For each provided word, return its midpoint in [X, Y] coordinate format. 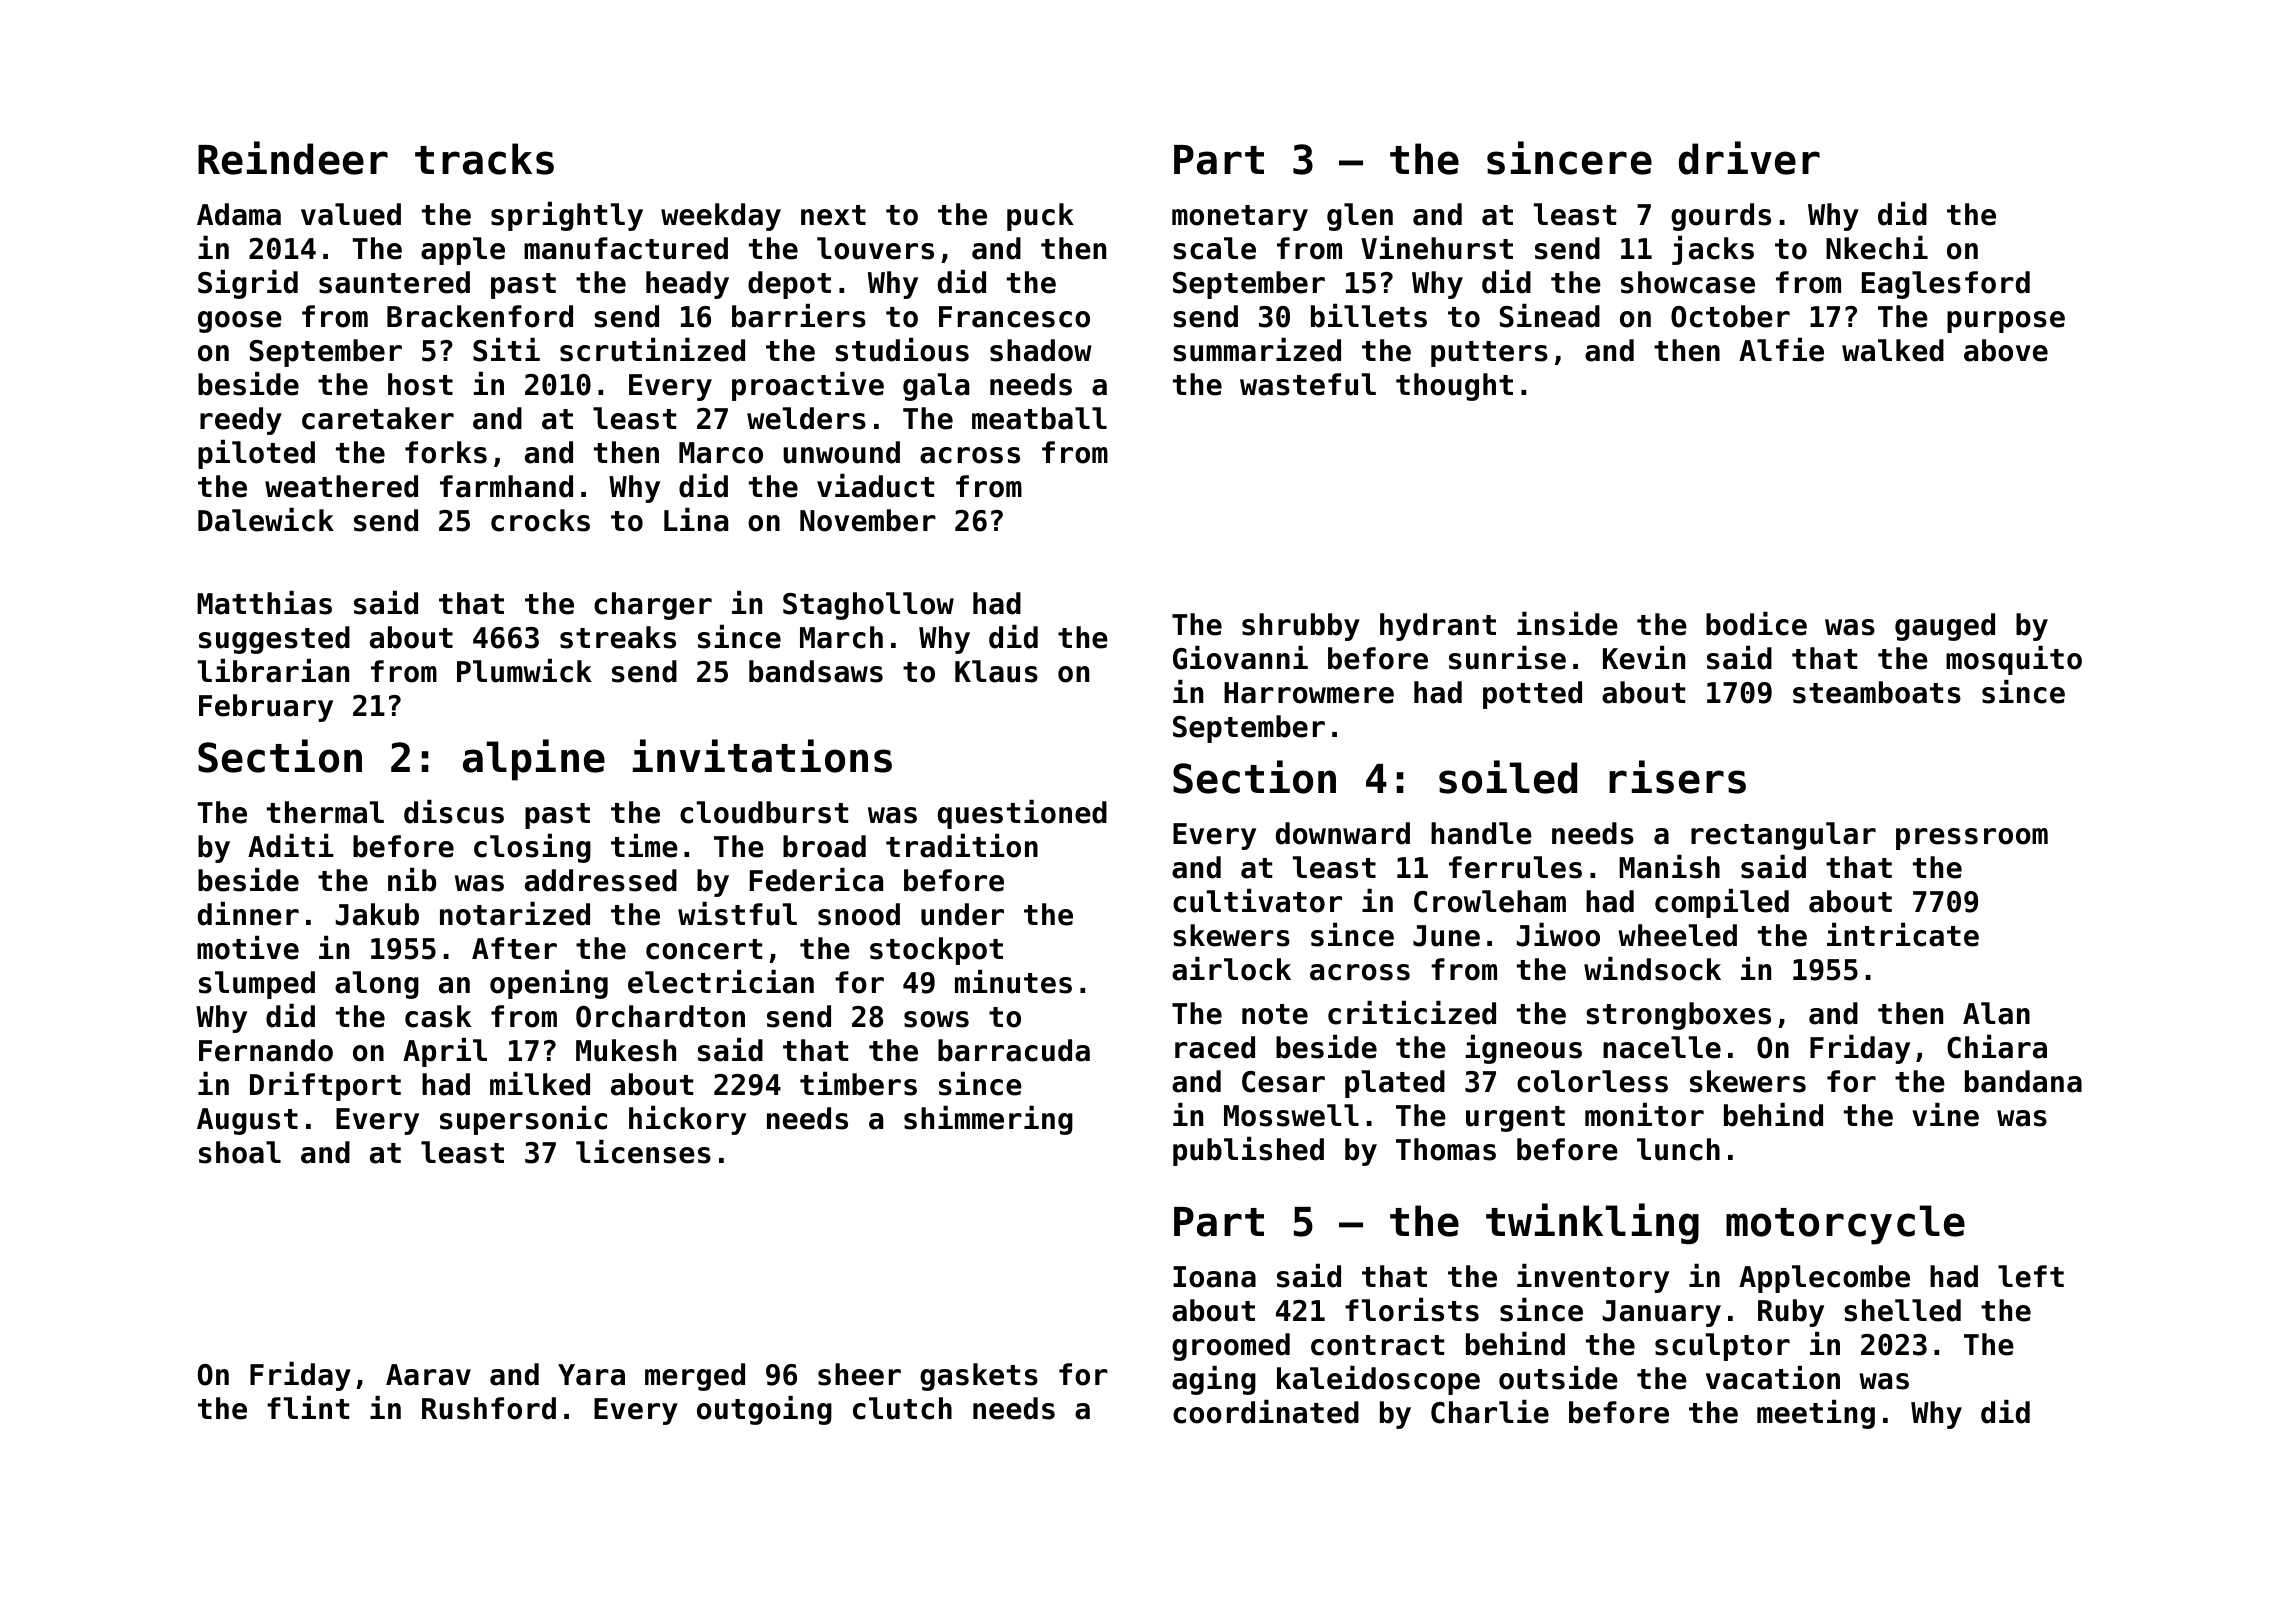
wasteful [1308, 384]
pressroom [1972, 839]
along [377, 985]
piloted [256, 454]
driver [1749, 158]
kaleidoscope [1378, 1380]
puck [1040, 217]
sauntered [394, 282]
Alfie [1781, 350]
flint [308, 1407]
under [962, 914]
